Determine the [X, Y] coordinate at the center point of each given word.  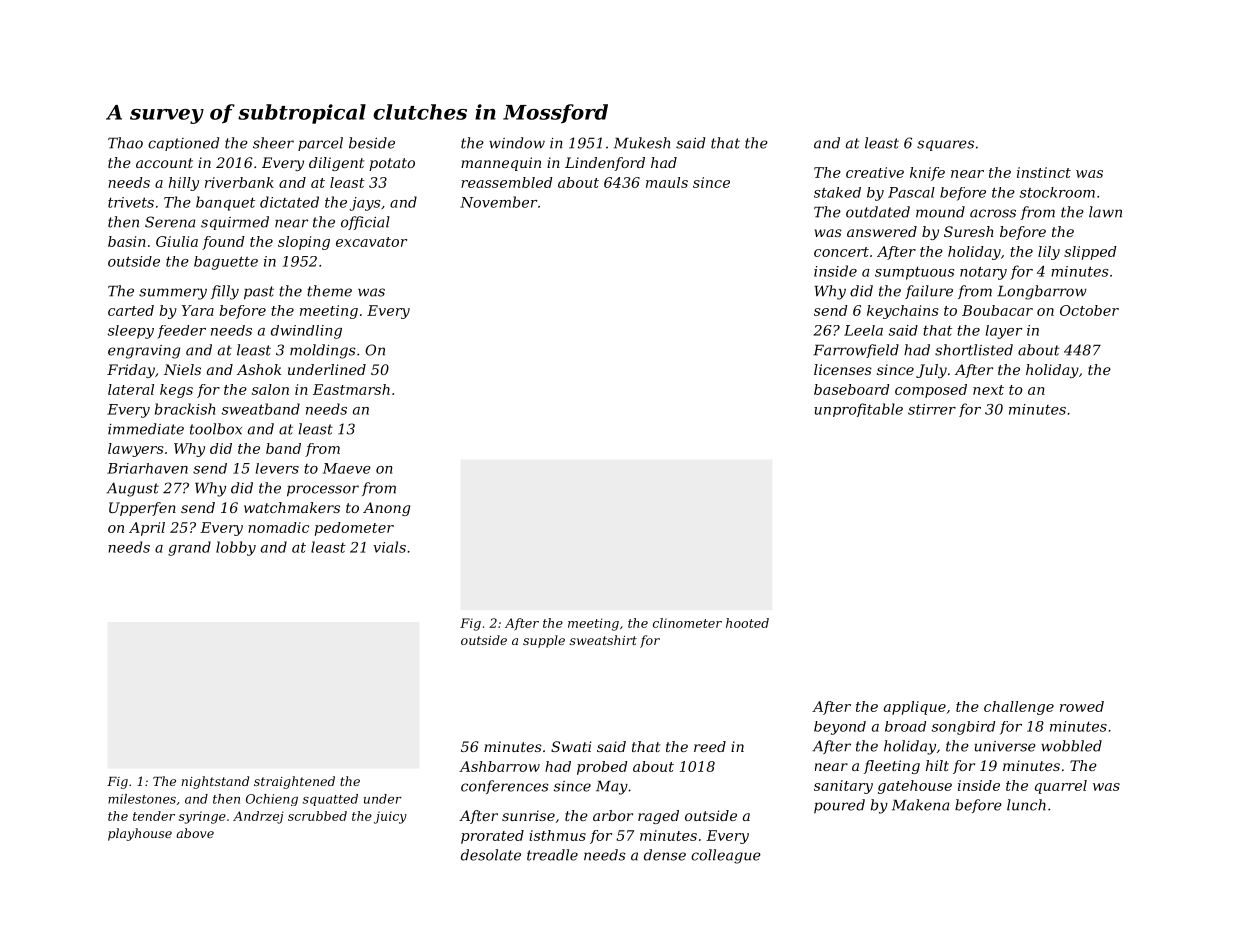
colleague [726, 856]
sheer [273, 143]
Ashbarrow [499, 766]
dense [665, 855]
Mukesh [642, 143]
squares [945, 145]
